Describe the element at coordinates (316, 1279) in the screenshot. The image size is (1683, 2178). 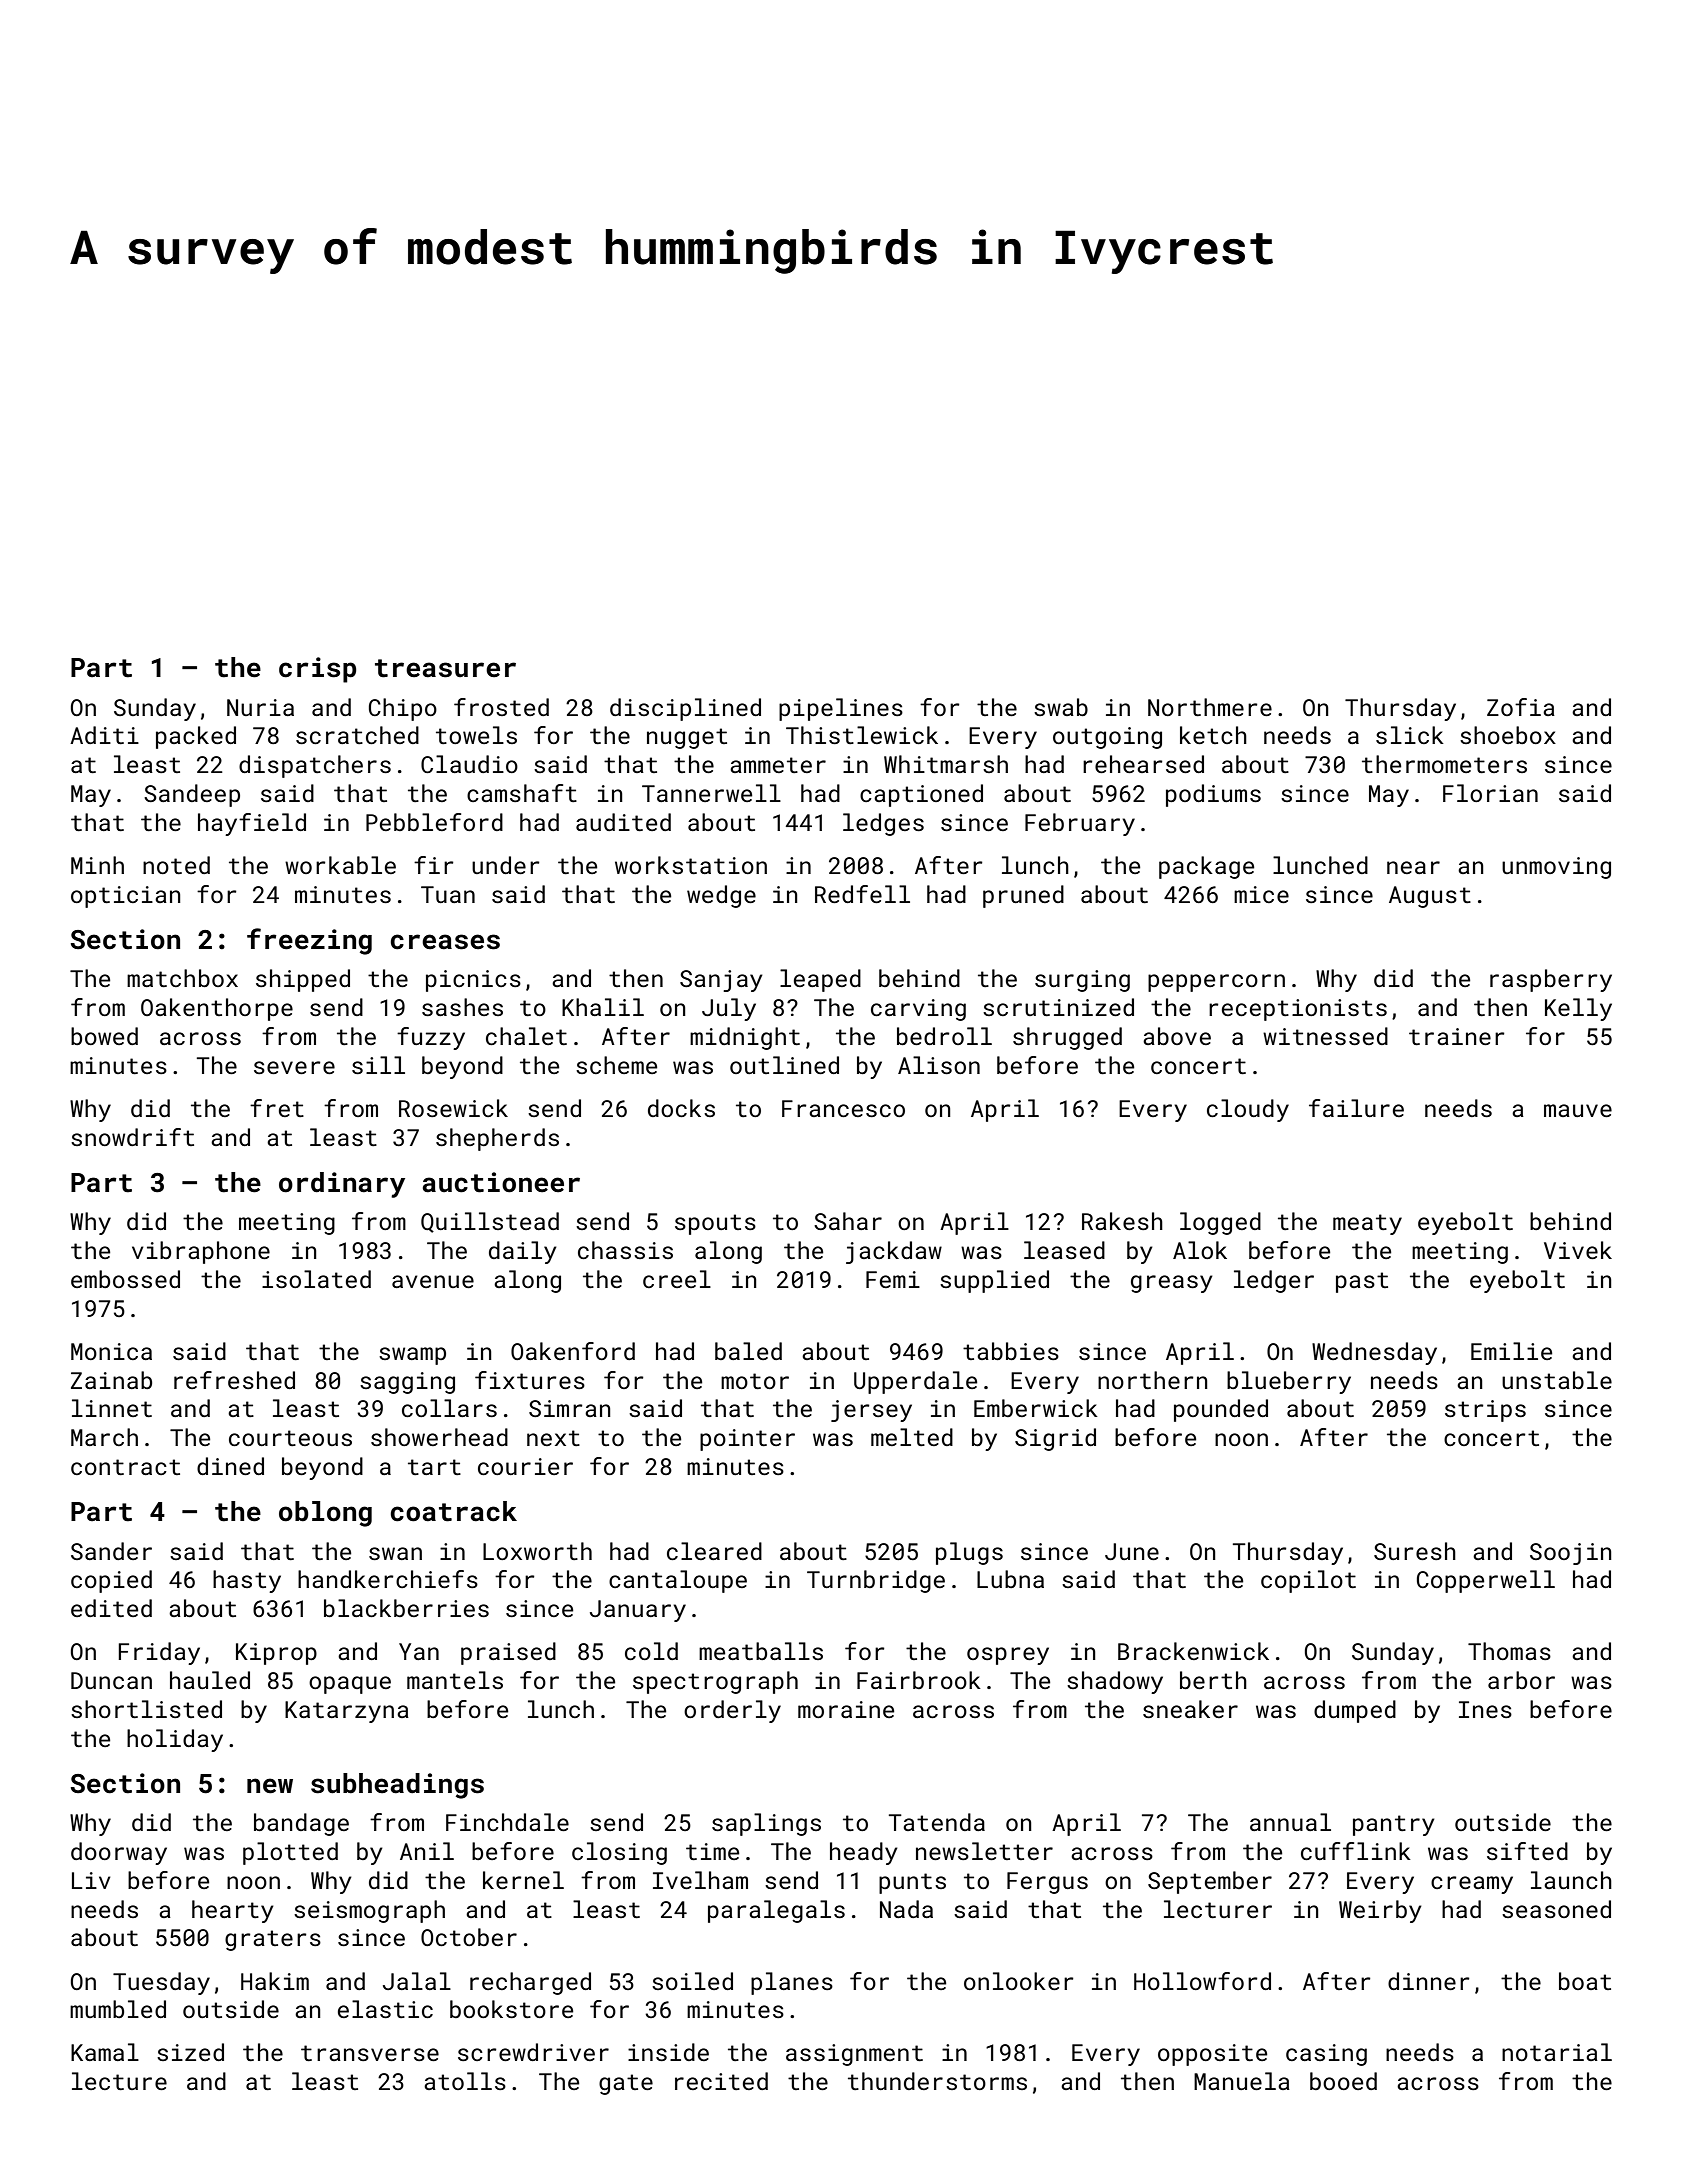
I see `isolated` at that location.
